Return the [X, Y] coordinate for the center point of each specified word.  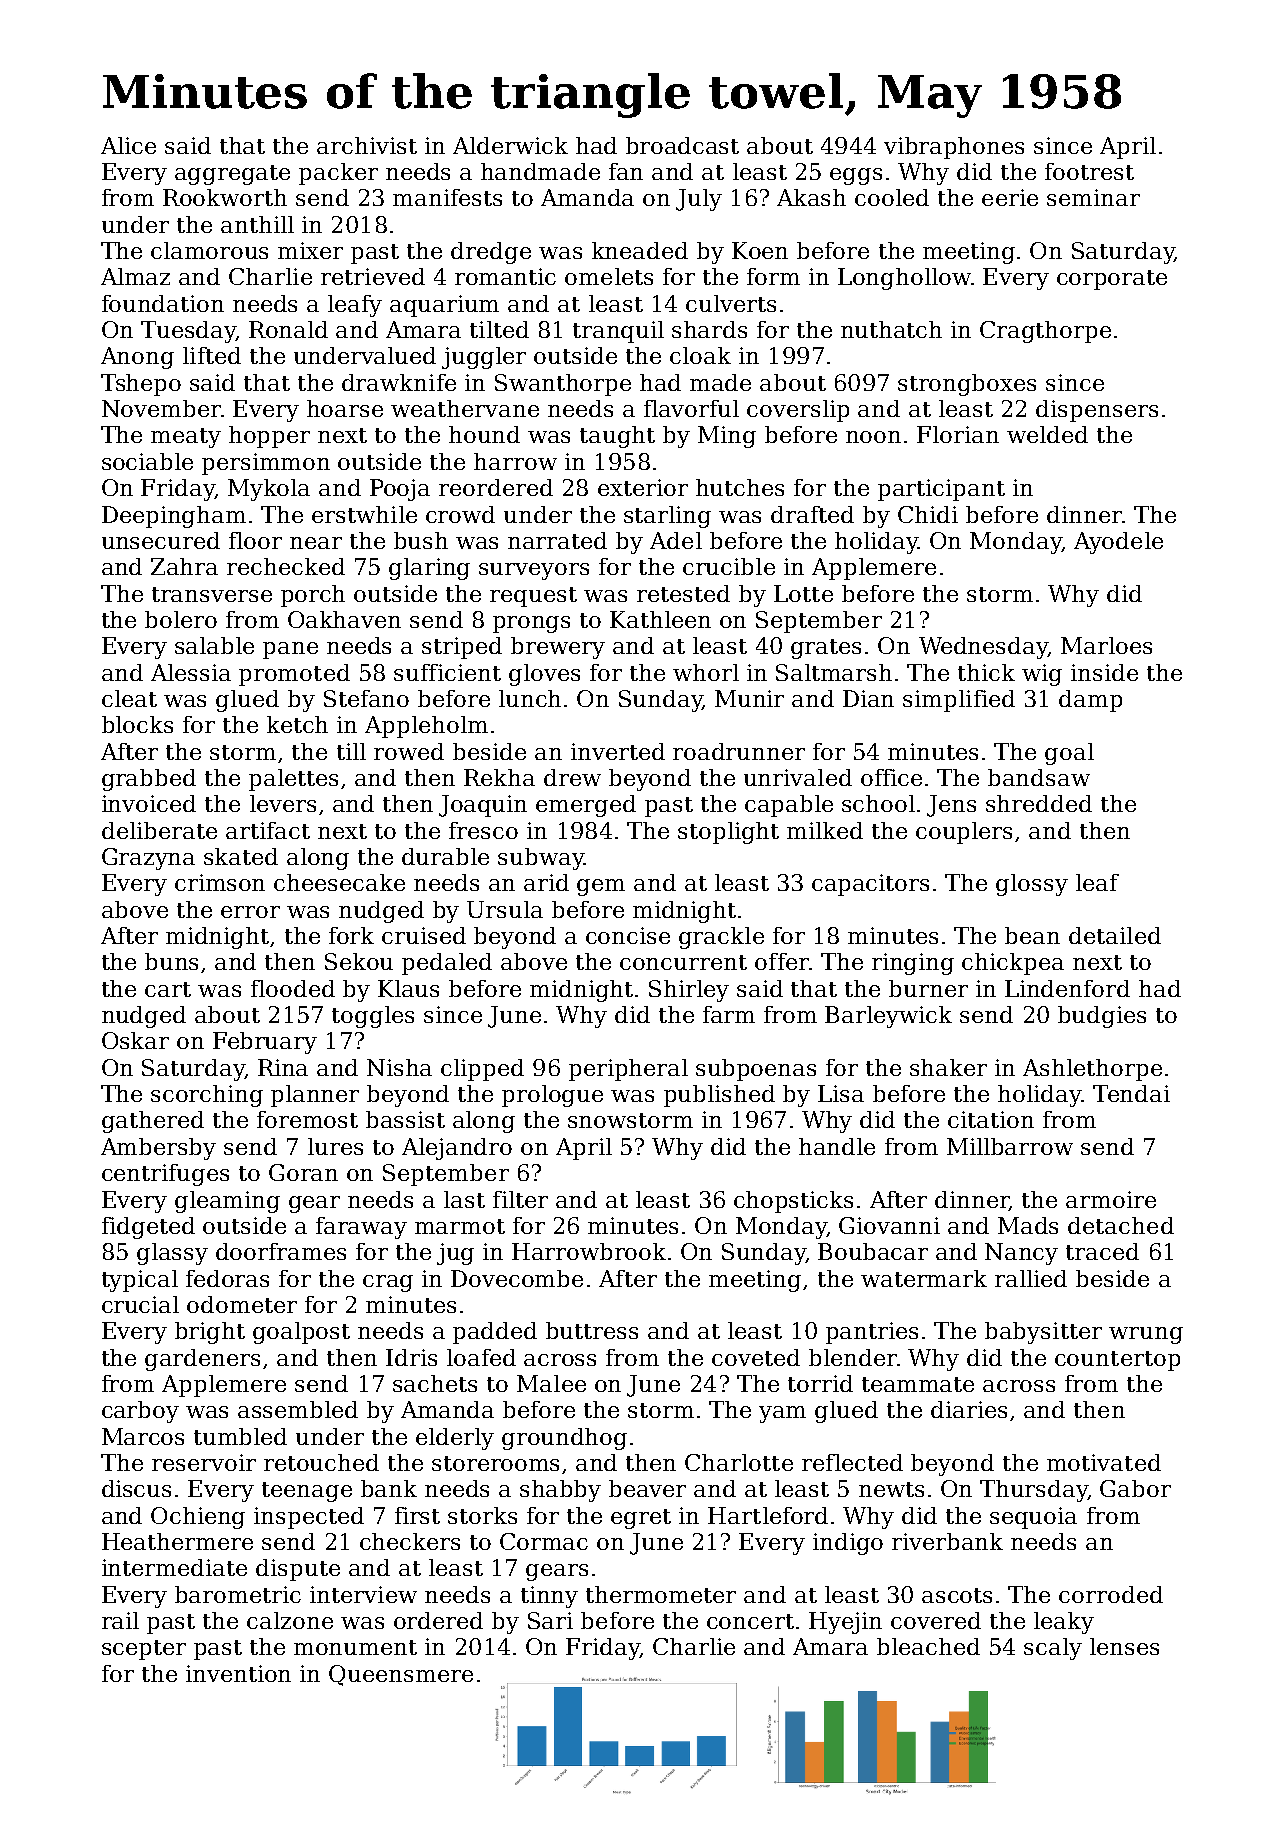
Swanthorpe [563, 385]
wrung [1146, 1335]
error [250, 912]
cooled [892, 197]
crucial [140, 1304]
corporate [1112, 280]
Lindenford [1067, 988]
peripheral [628, 1070]
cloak [700, 355]
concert [750, 1621]
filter [520, 1199]
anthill [257, 224]
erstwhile [364, 514]
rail [120, 1620]
